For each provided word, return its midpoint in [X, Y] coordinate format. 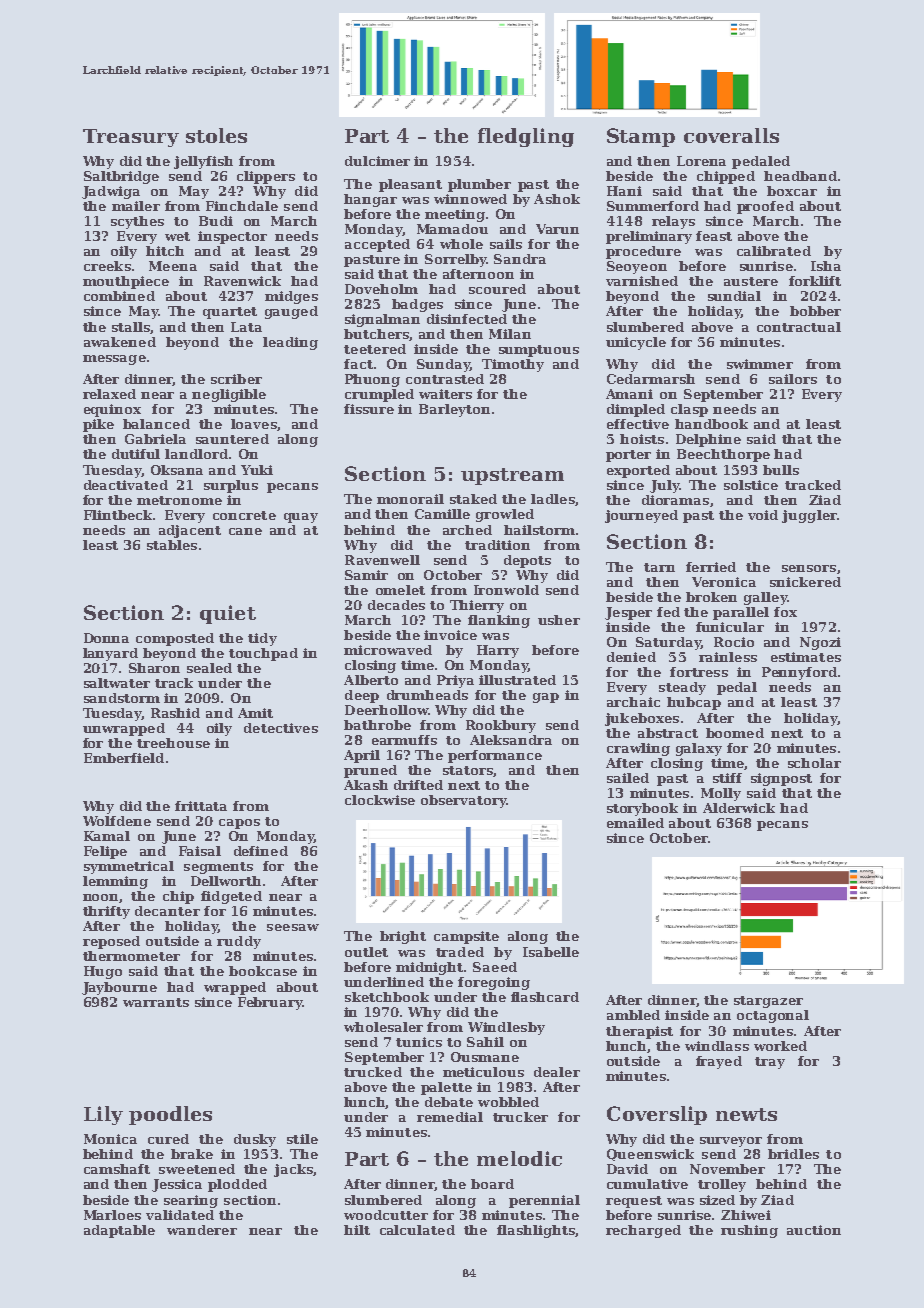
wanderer [202, 1230]
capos [239, 824]
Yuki [257, 470]
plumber [479, 185]
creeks [107, 266]
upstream [512, 476]
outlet [366, 952]
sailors [793, 379]
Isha [826, 266]
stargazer [768, 1002]
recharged [643, 1231]
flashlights [536, 1231]
